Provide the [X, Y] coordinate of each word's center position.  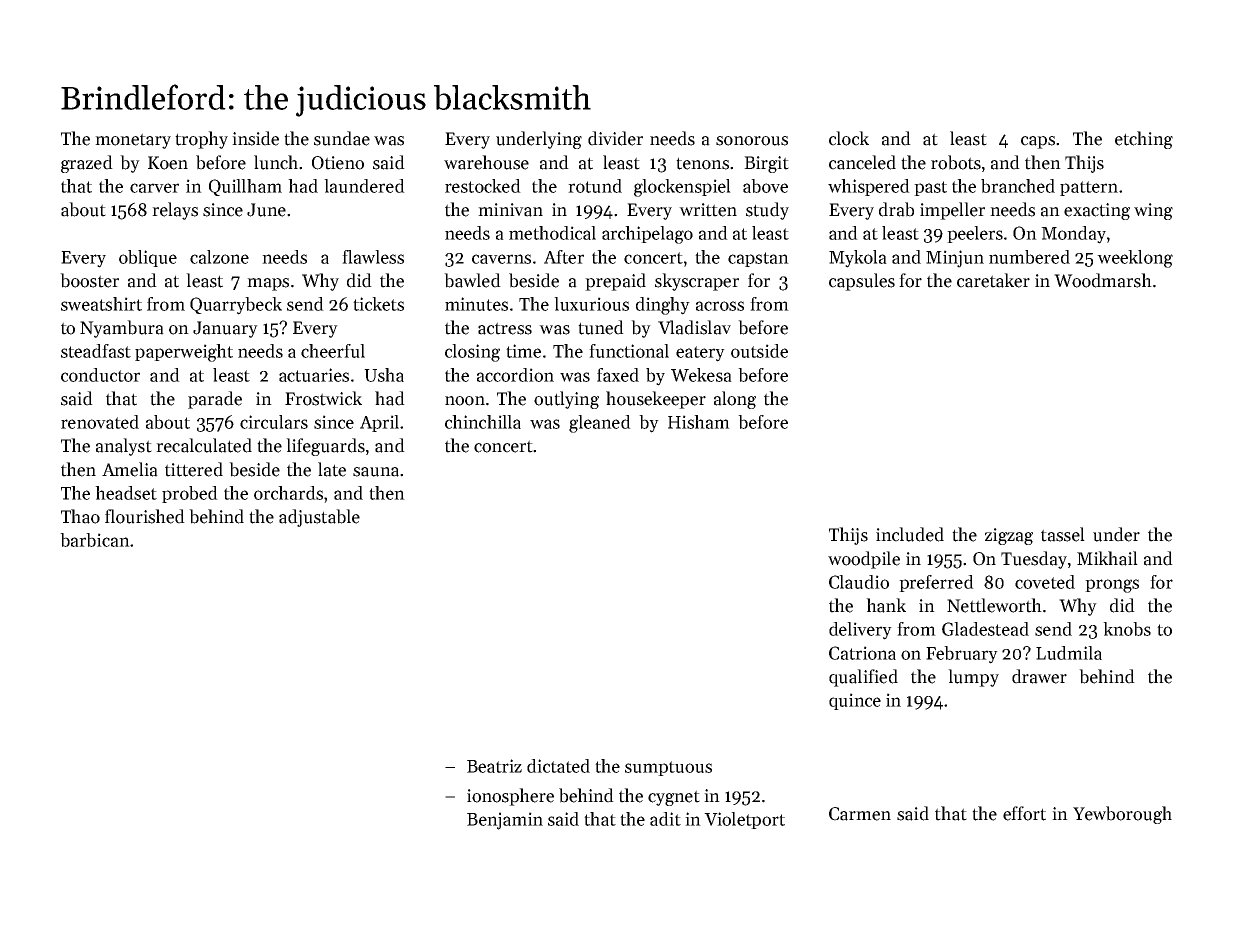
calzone [219, 257]
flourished [145, 516]
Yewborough [1122, 815]
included [910, 534]
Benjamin [505, 821]
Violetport [744, 820]
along [735, 400]
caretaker [993, 280]
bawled [472, 280]
